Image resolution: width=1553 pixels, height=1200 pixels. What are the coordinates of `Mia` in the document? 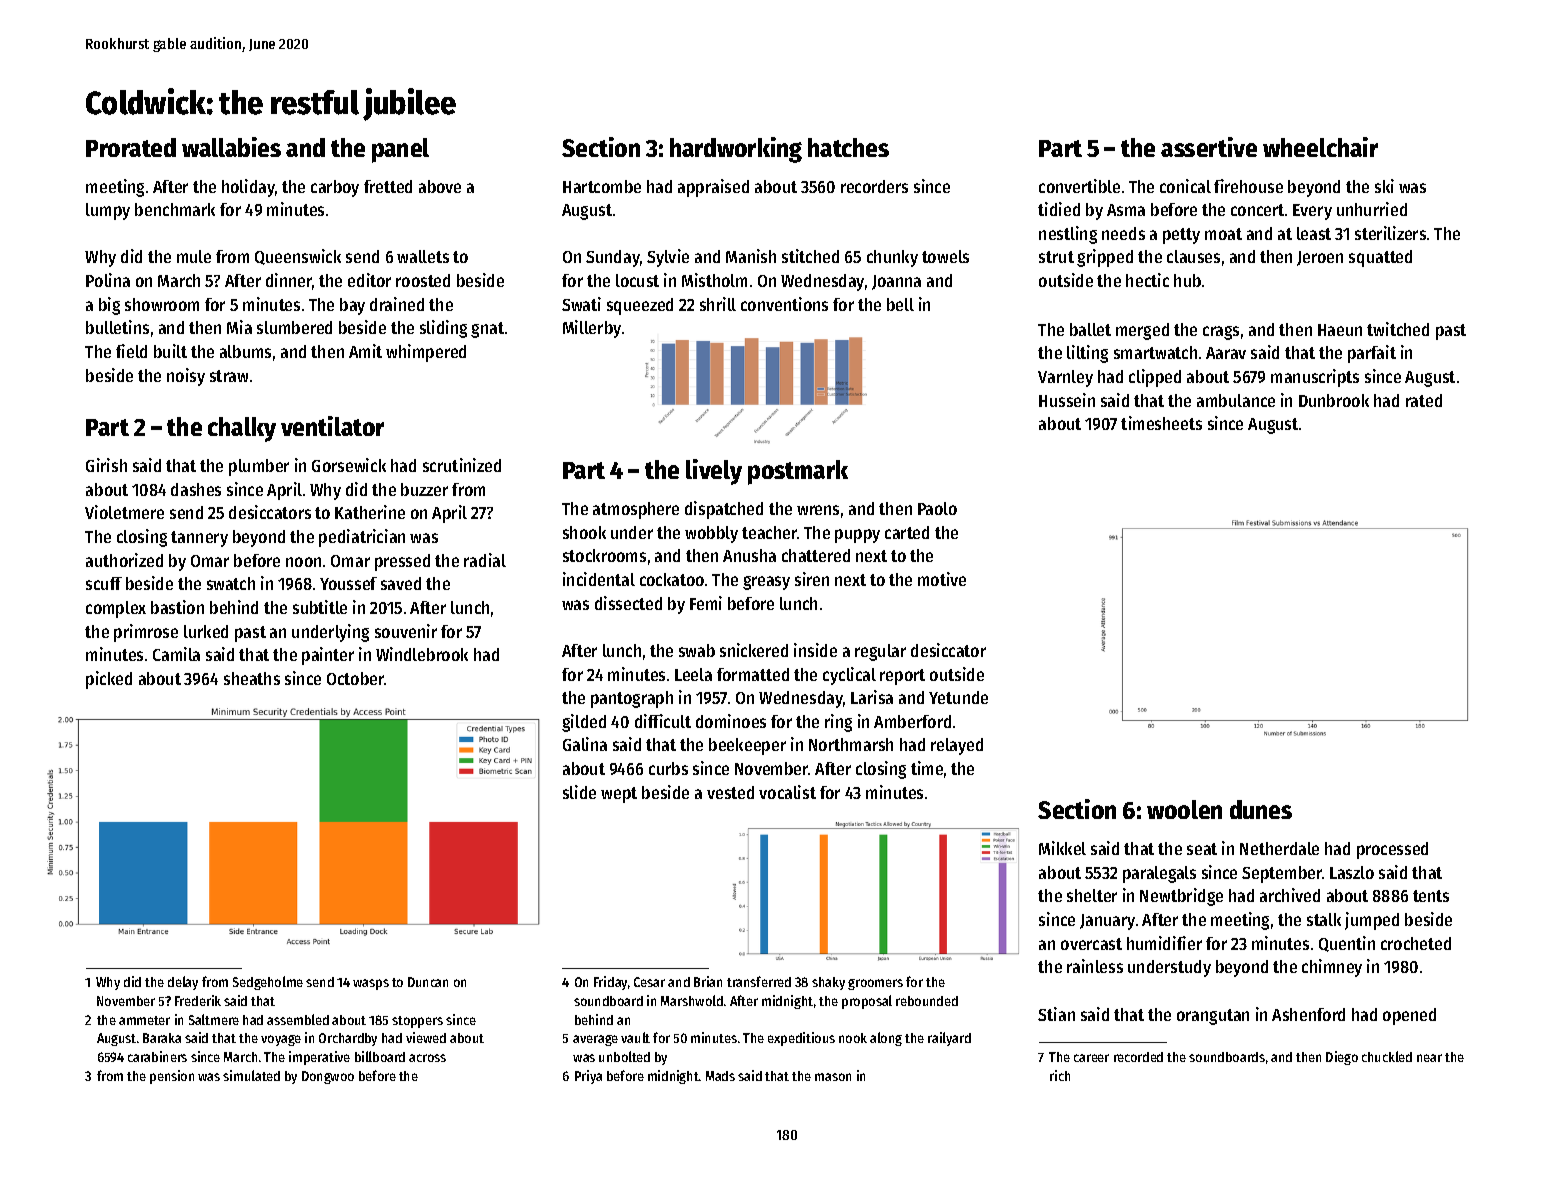 It's located at (239, 327).
